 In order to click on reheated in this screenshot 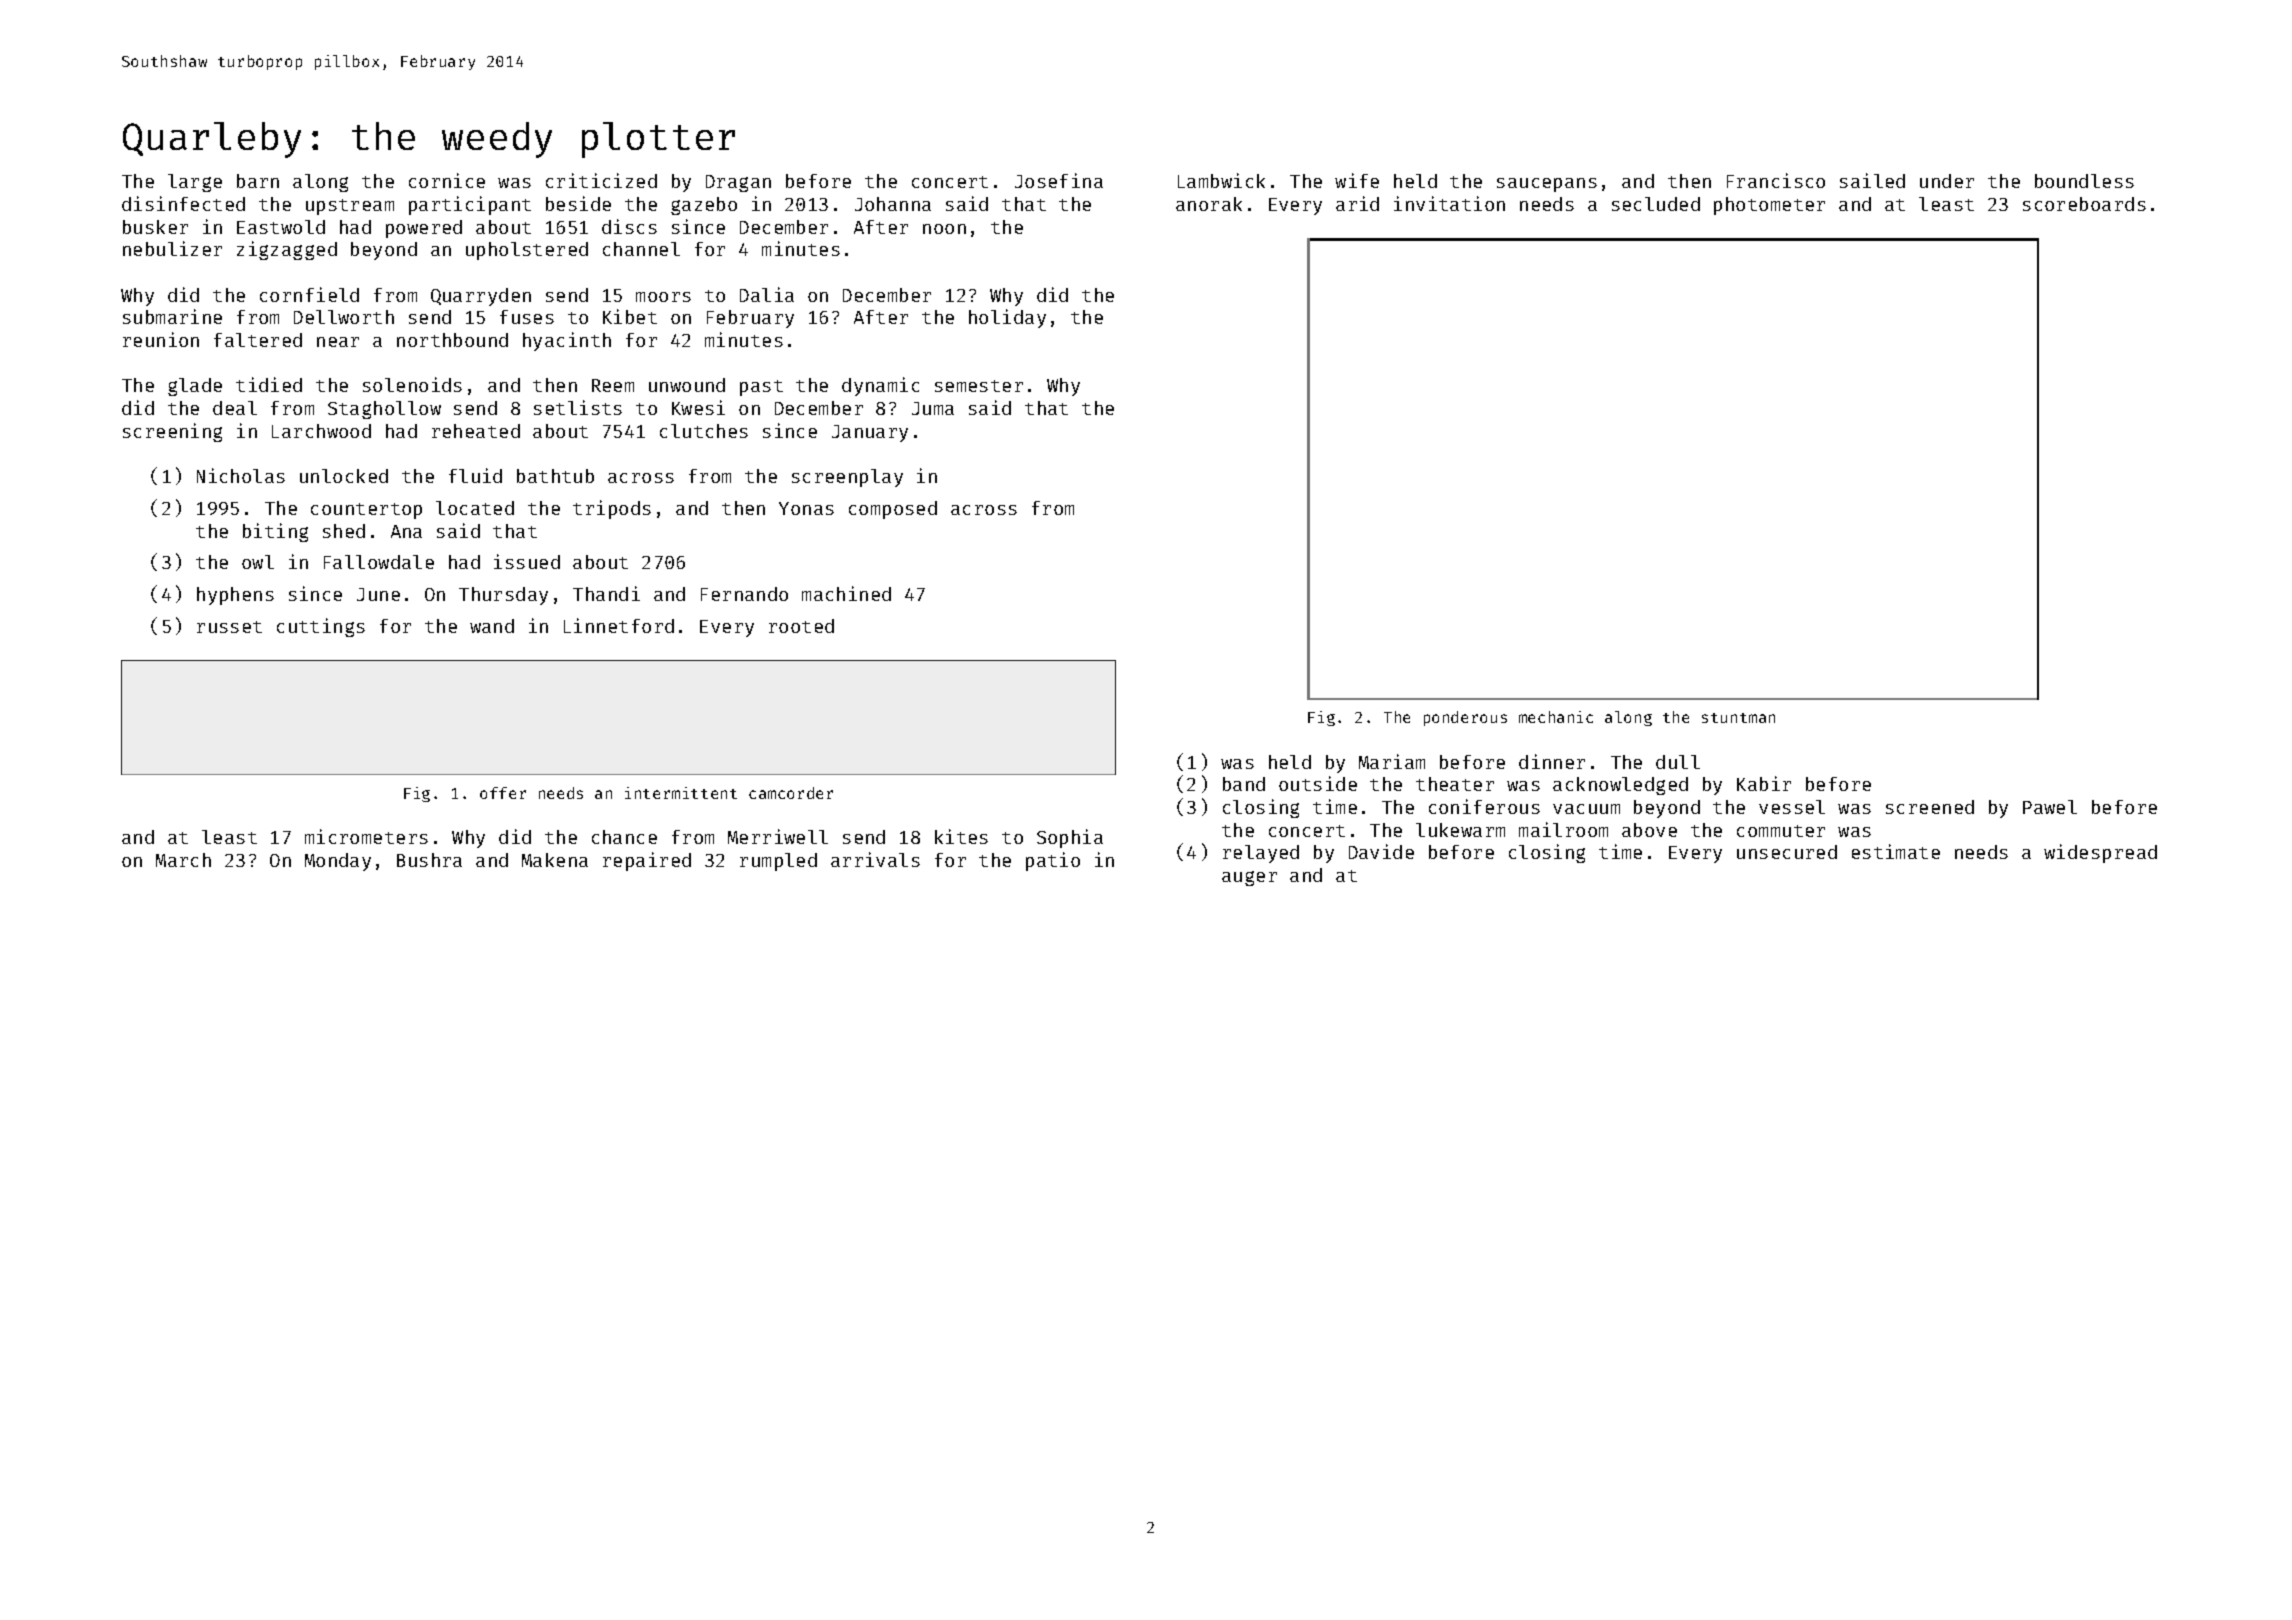, I will do `click(476, 431)`.
